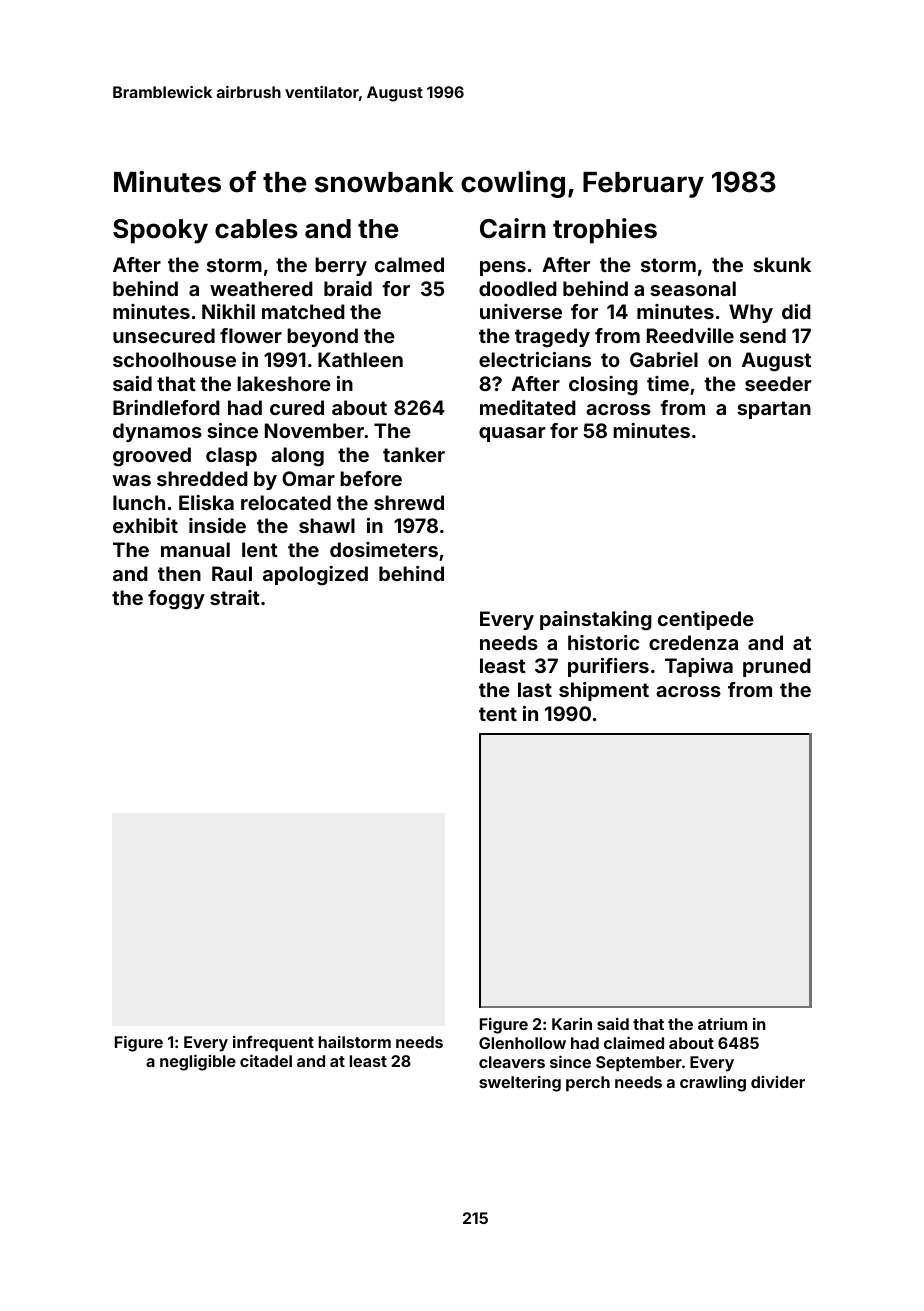  What do you see at coordinates (572, 1024) in the screenshot?
I see `Karin` at bounding box center [572, 1024].
